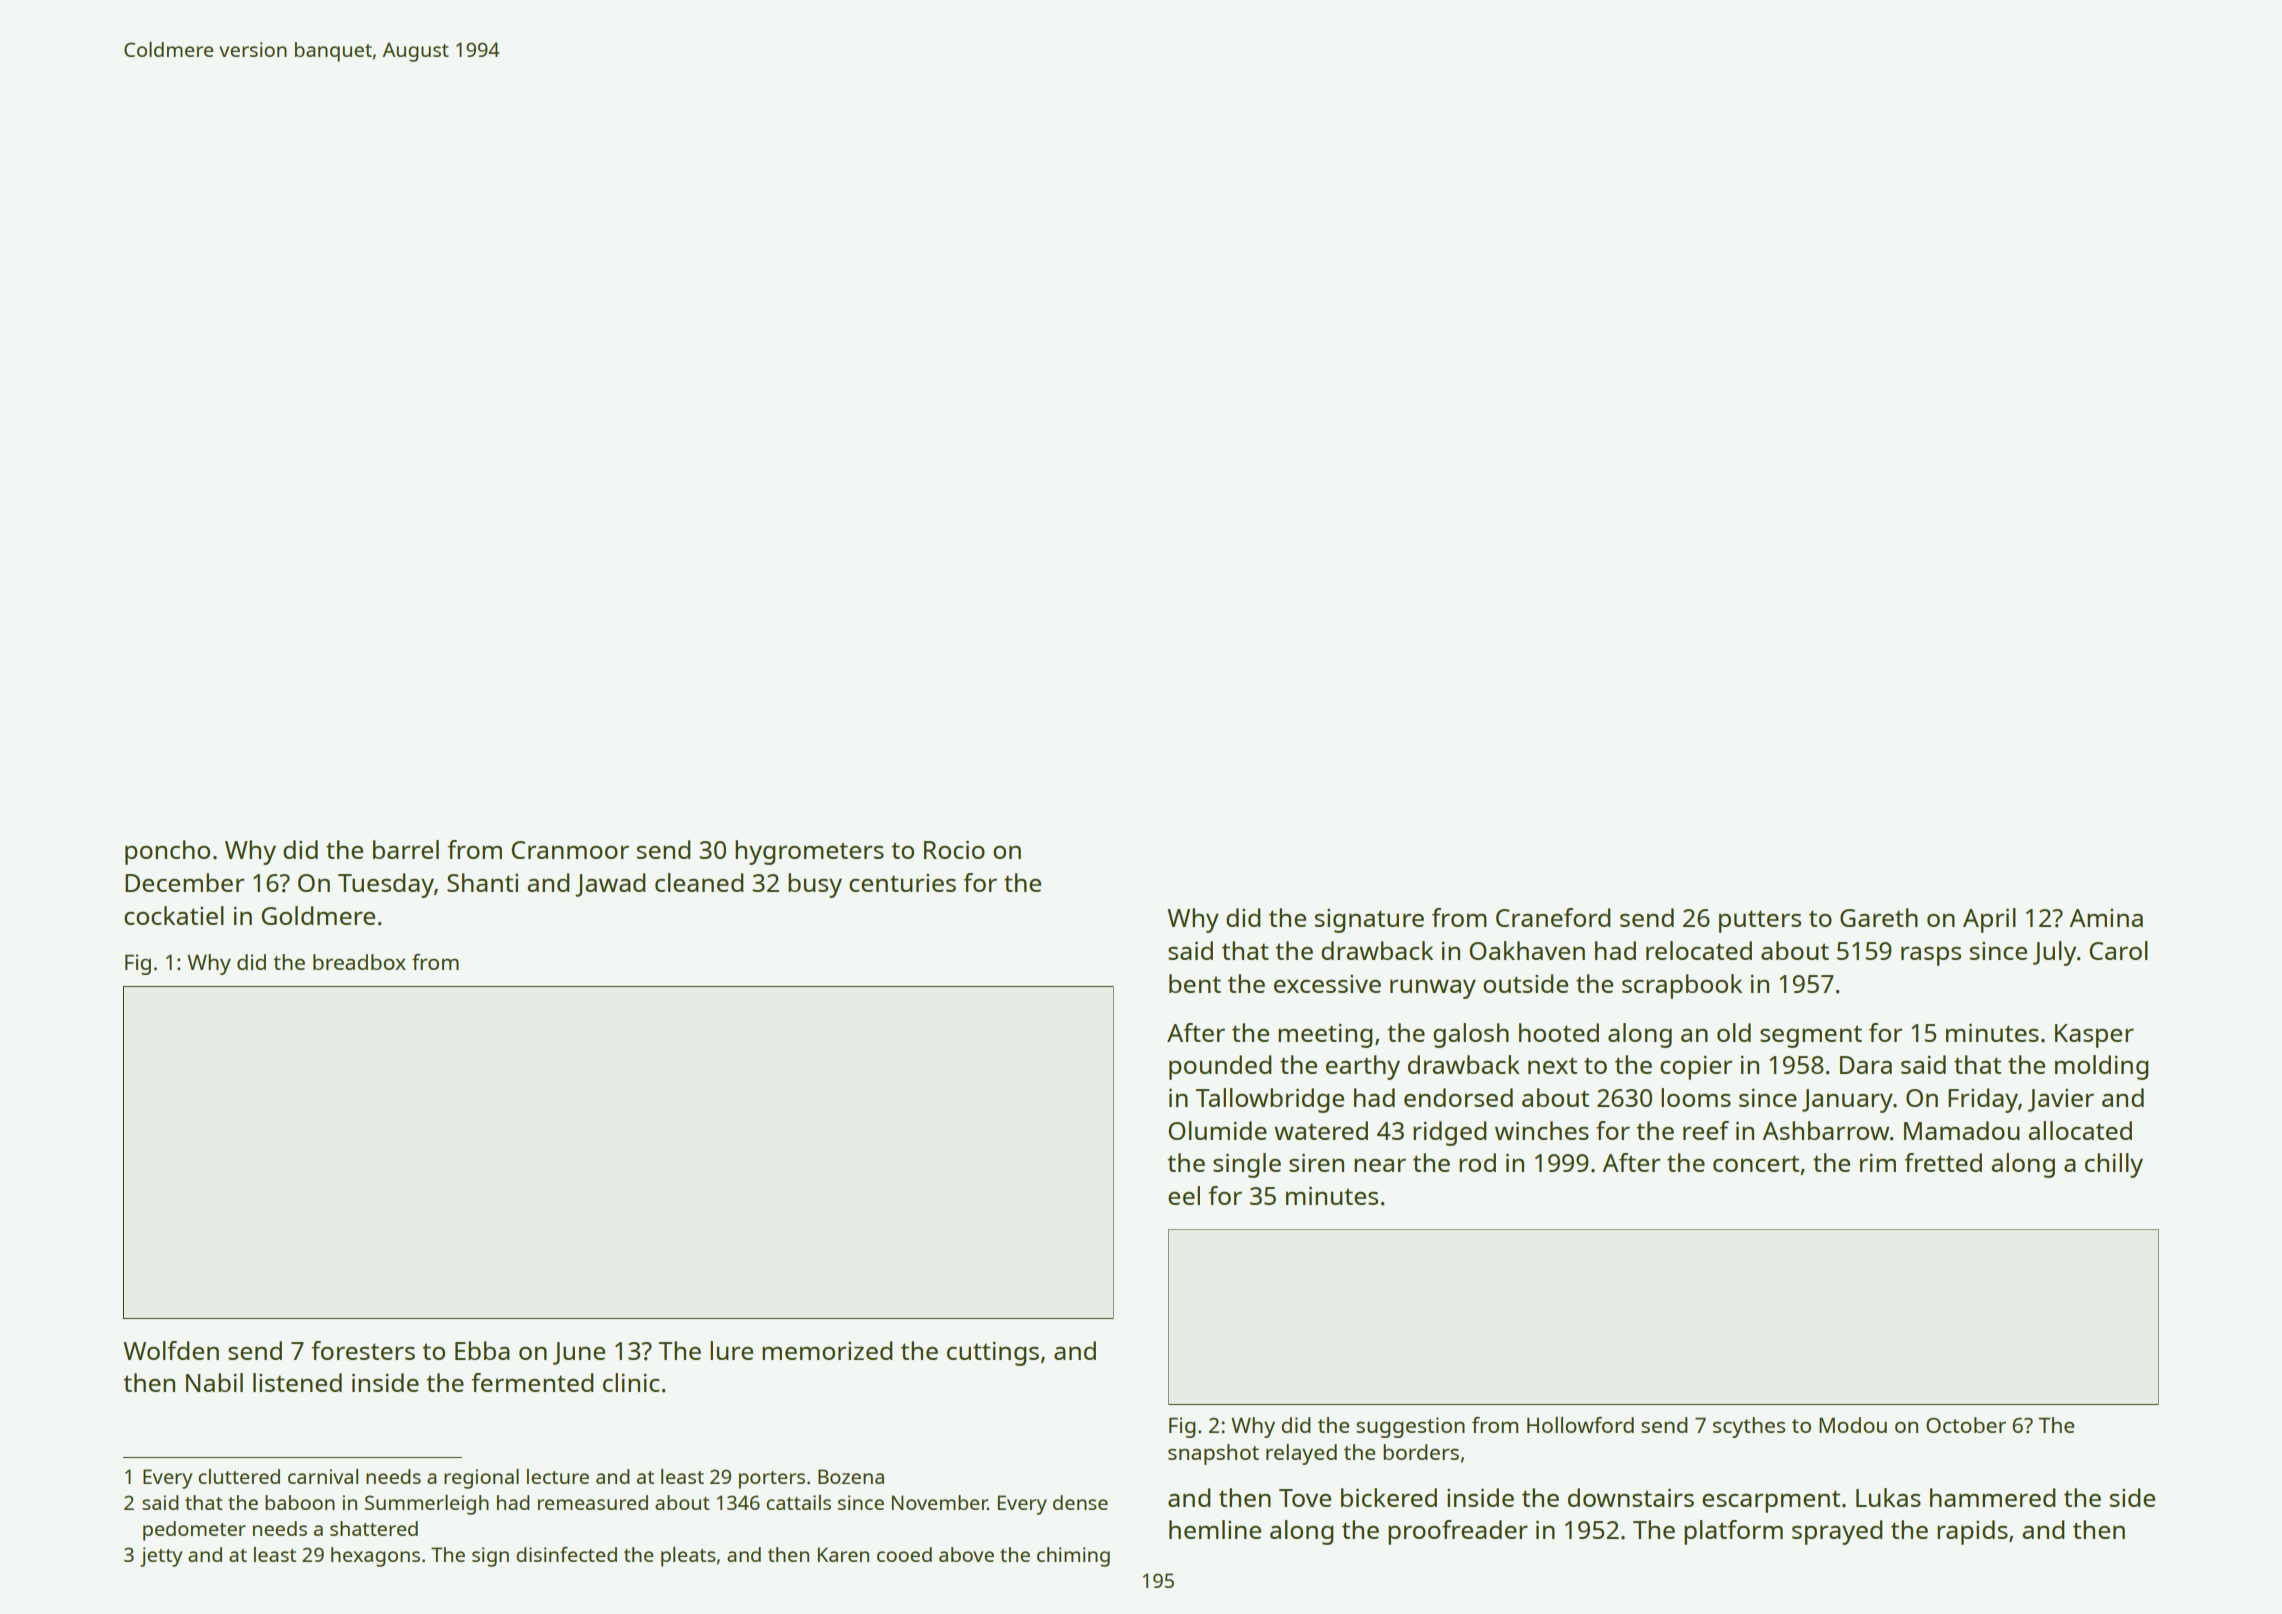 This screenshot has height=1614, width=2282. What do you see at coordinates (631, 1382) in the screenshot?
I see `clinic` at bounding box center [631, 1382].
